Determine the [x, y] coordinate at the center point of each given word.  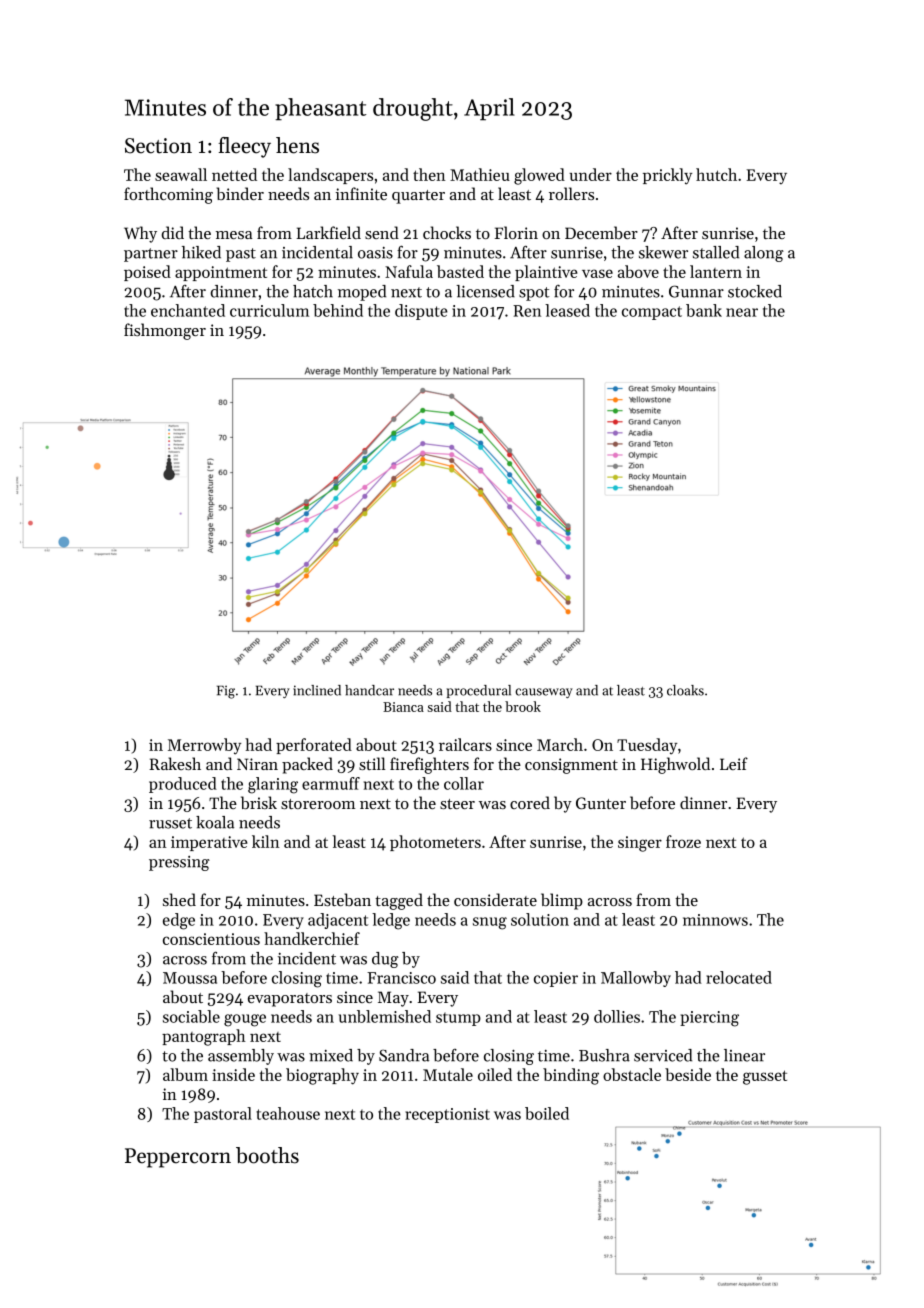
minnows [715, 920]
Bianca [403, 707]
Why [140, 234]
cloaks [685, 690]
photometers [435, 843]
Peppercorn [178, 1158]
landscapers [330, 176]
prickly [667, 176]
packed [307, 765]
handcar [369, 690]
